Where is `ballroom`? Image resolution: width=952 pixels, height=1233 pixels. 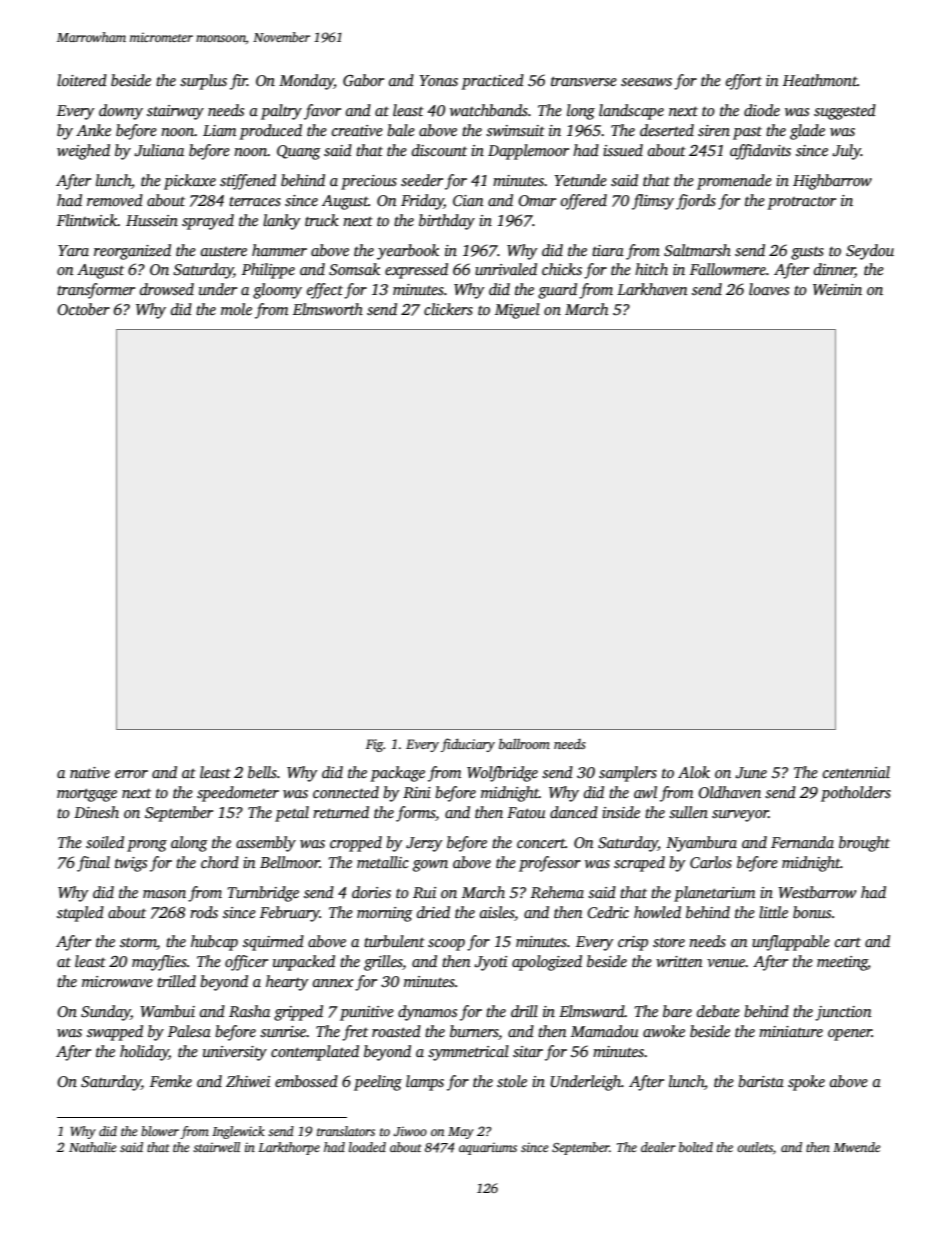
ballroom is located at coordinates (524, 743).
